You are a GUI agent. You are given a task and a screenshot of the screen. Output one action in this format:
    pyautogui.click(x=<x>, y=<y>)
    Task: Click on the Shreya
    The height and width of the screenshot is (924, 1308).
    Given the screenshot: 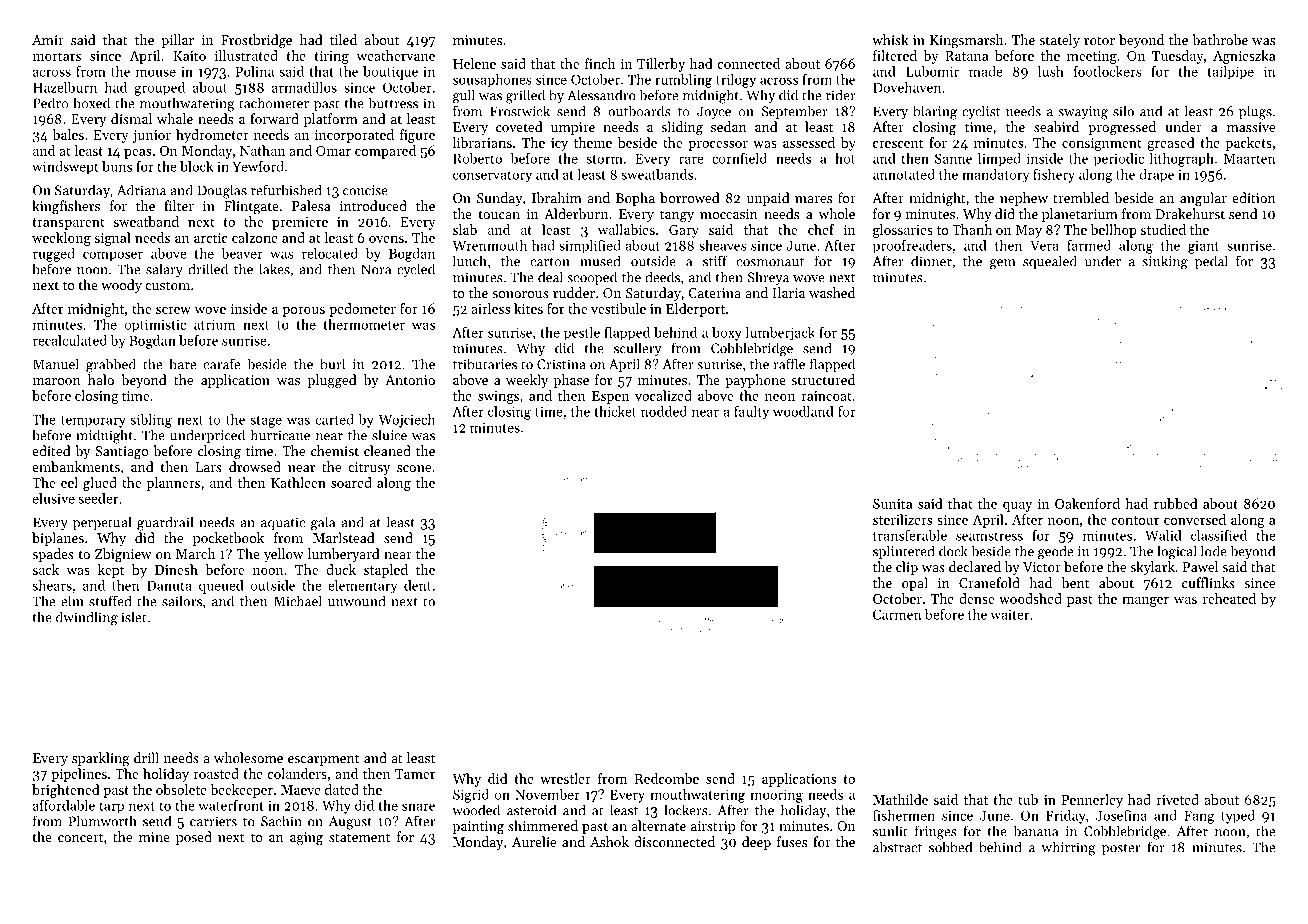 What is the action you would take?
    pyautogui.click(x=768, y=278)
